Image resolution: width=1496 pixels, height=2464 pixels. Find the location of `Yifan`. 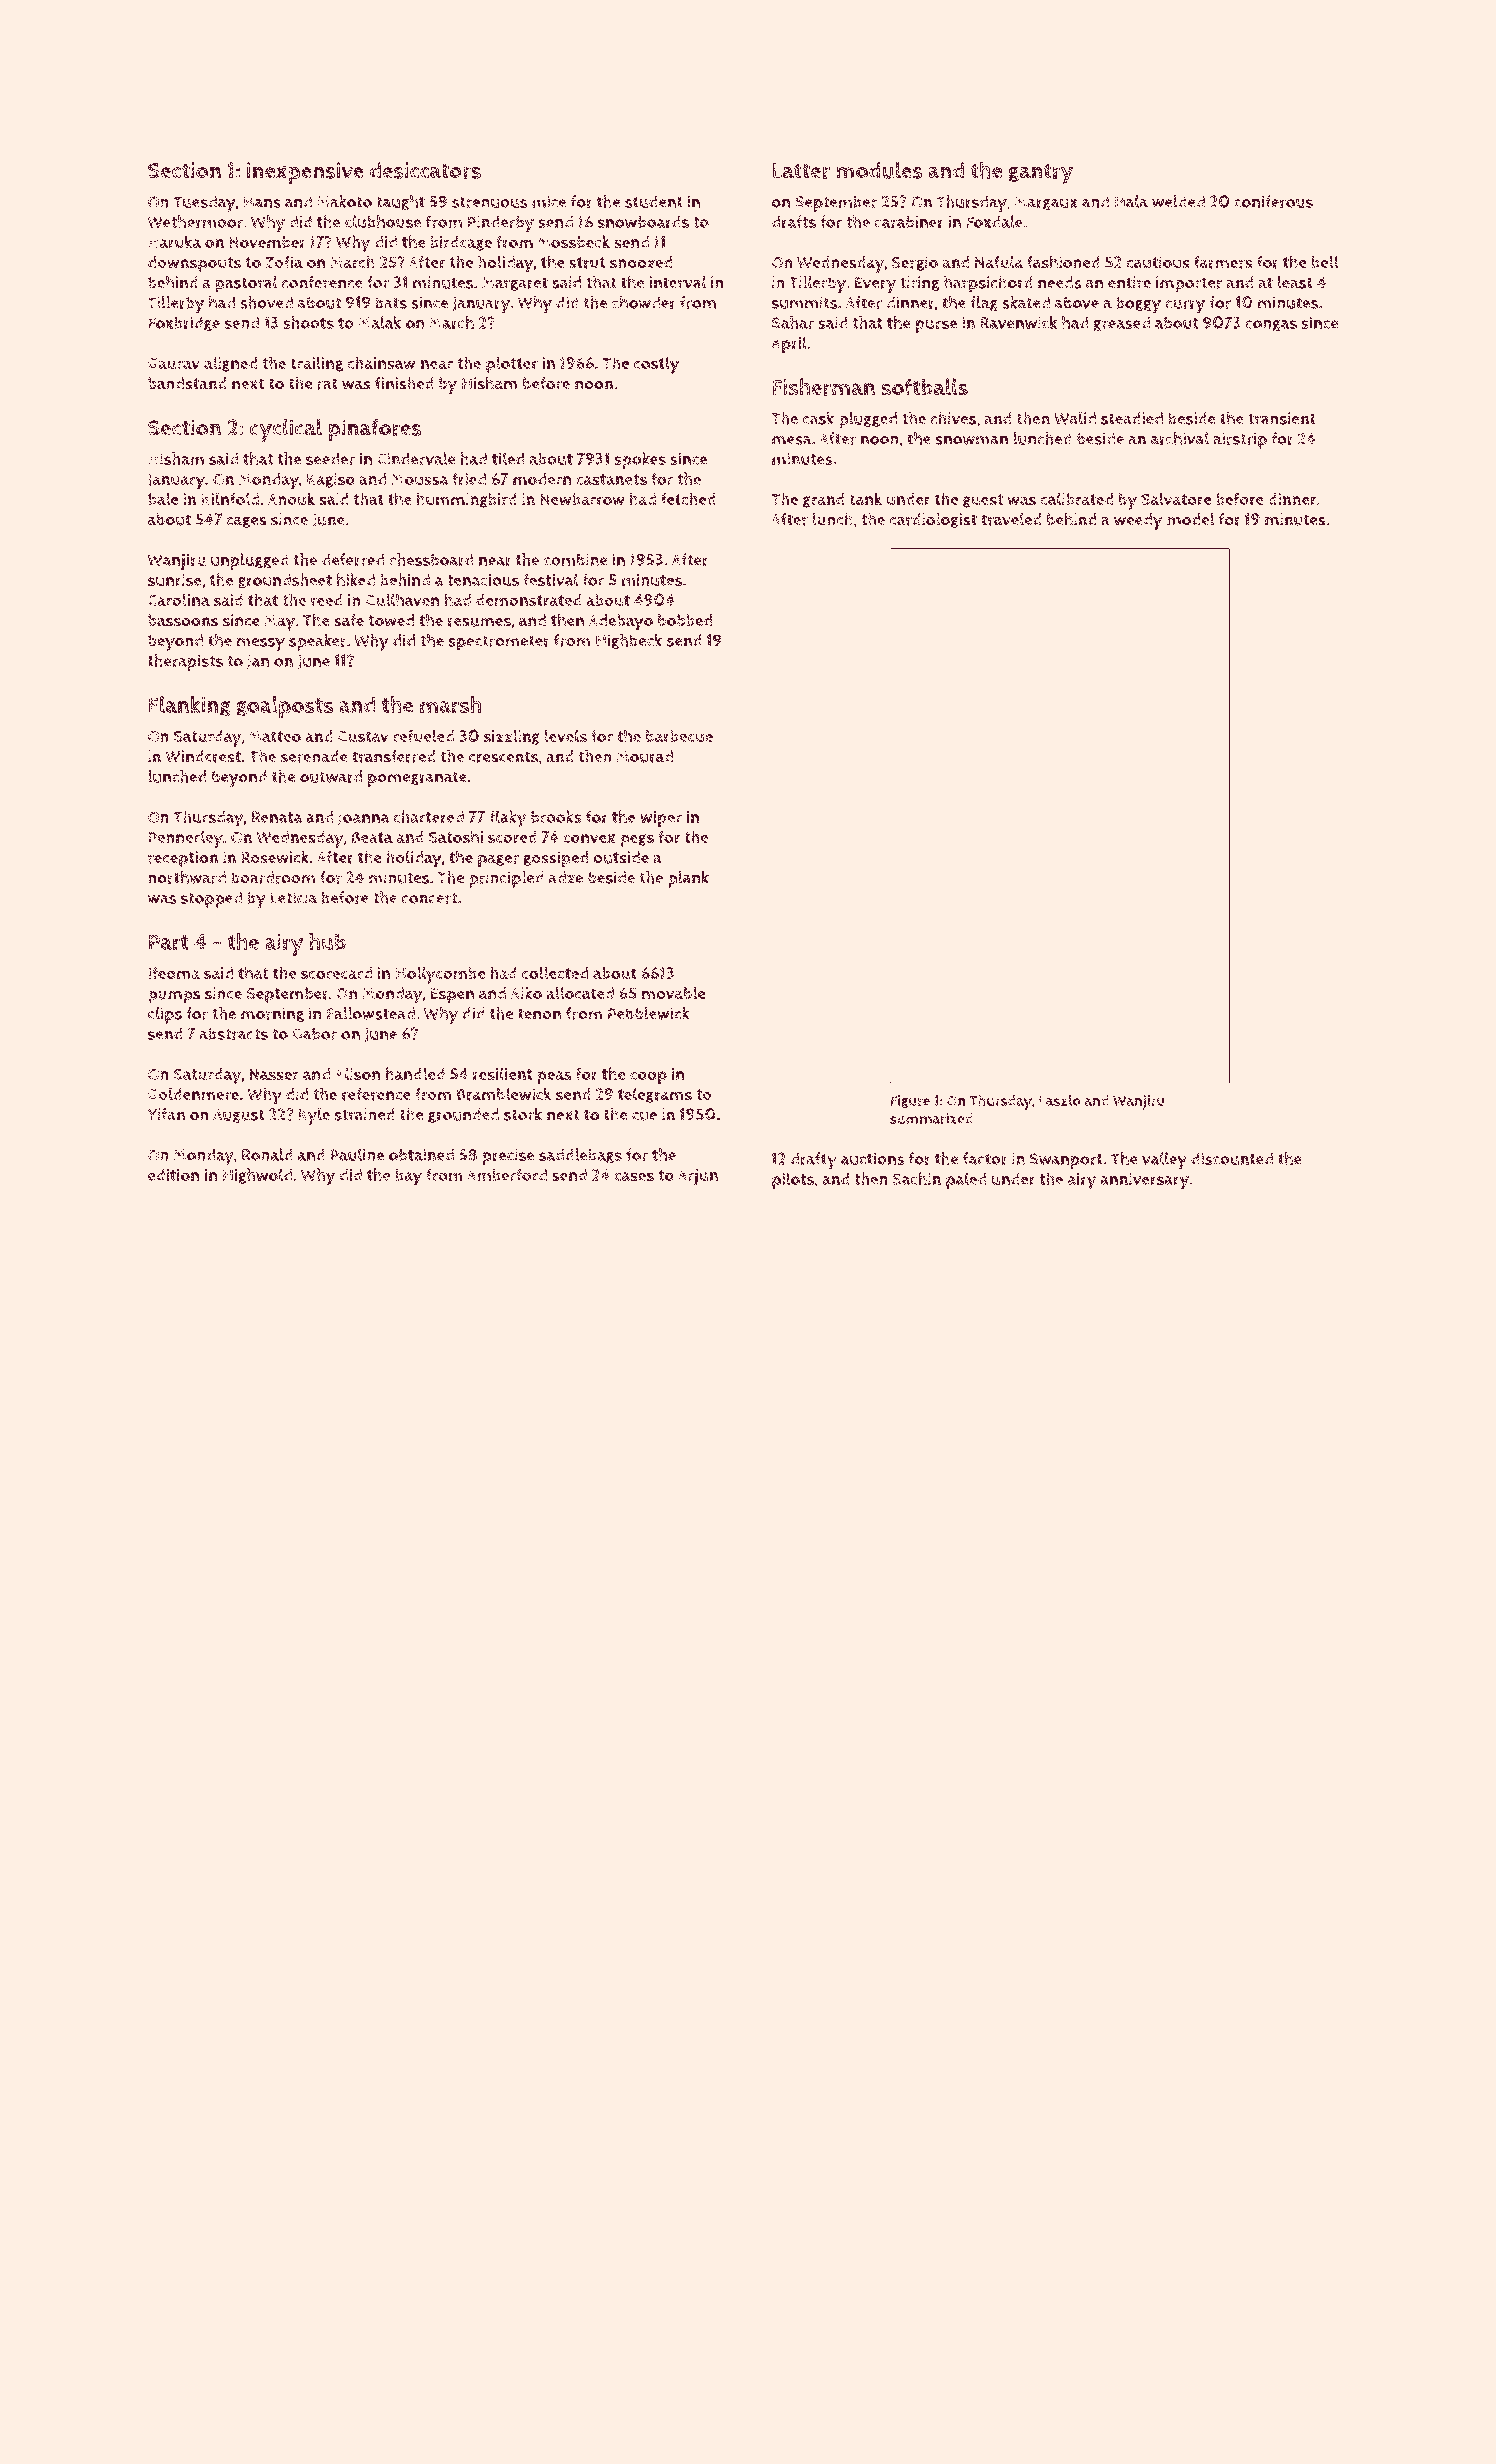

Yifan is located at coordinates (166, 1114).
